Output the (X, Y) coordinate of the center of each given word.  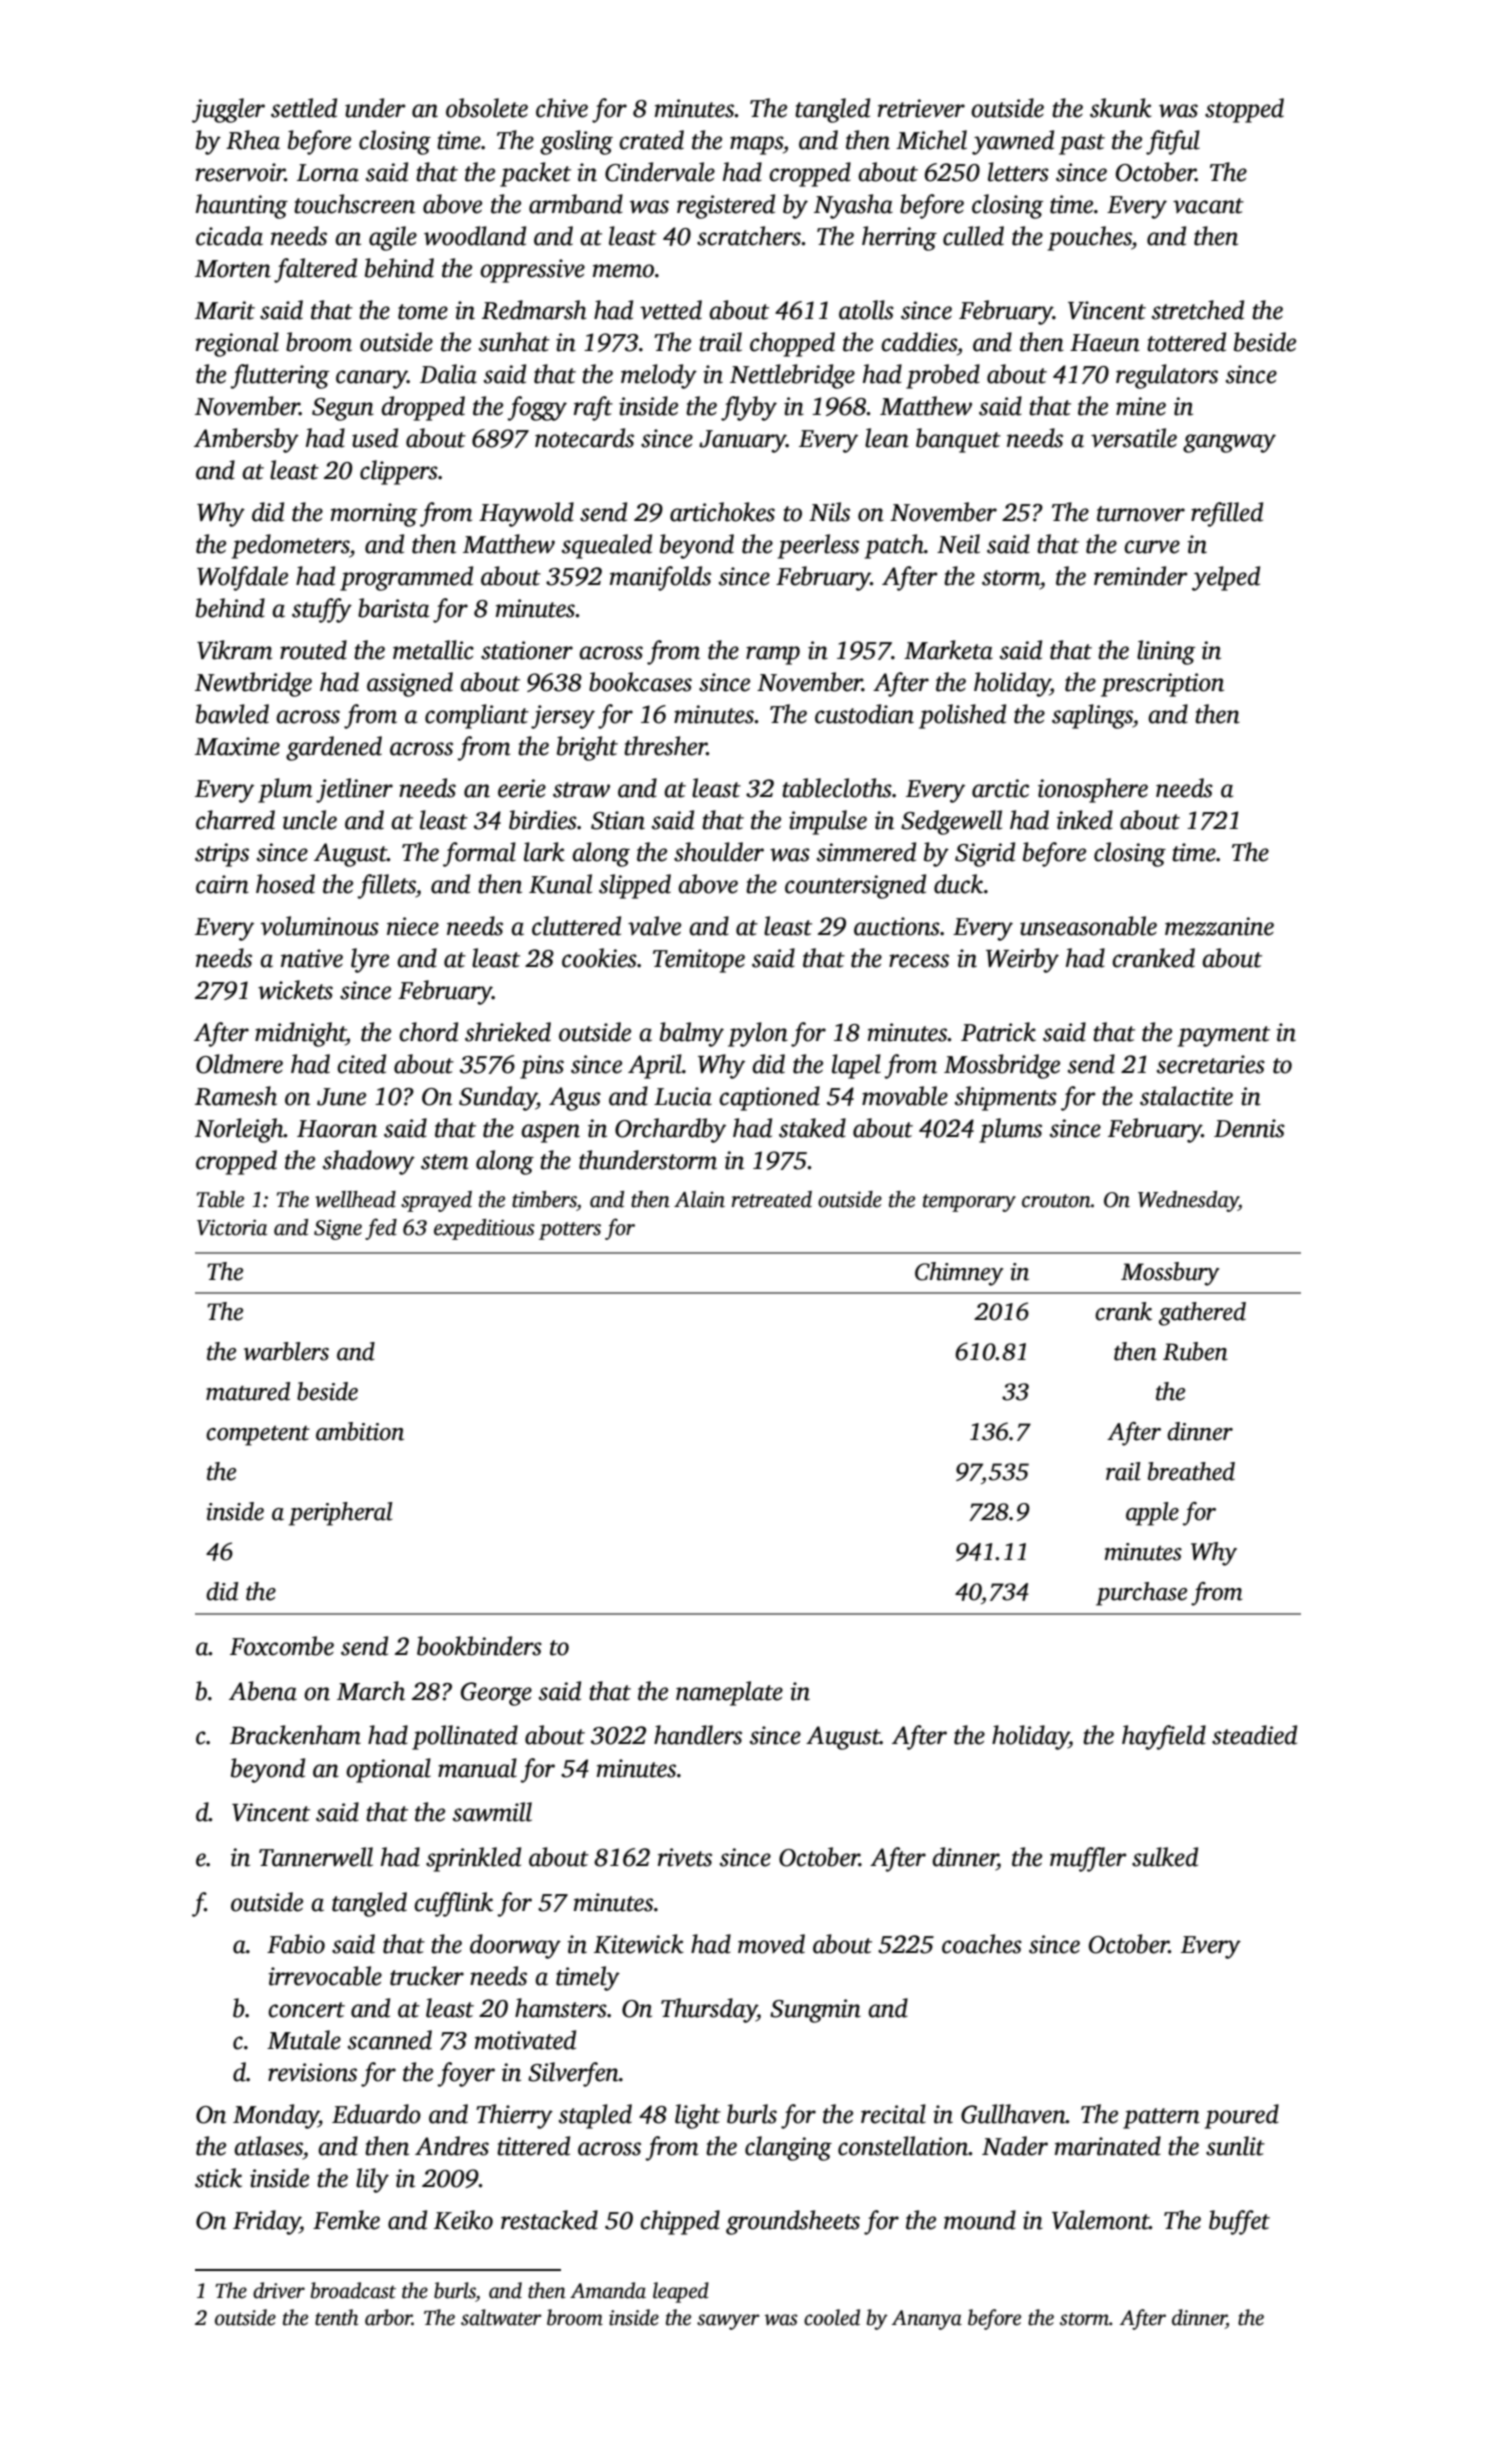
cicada (229, 236)
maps (756, 145)
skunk (1121, 108)
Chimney (959, 1274)
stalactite (1186, 1096)
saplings (1092, 716)
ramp (773, 655)
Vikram (234, 650)
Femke (346, 2220)
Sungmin (815, 2011)
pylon (758, 1034)
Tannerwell (316, 1857)
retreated (772, 1199)
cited (361, 1064)
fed (381, 1229)
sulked (1165, 1857)
